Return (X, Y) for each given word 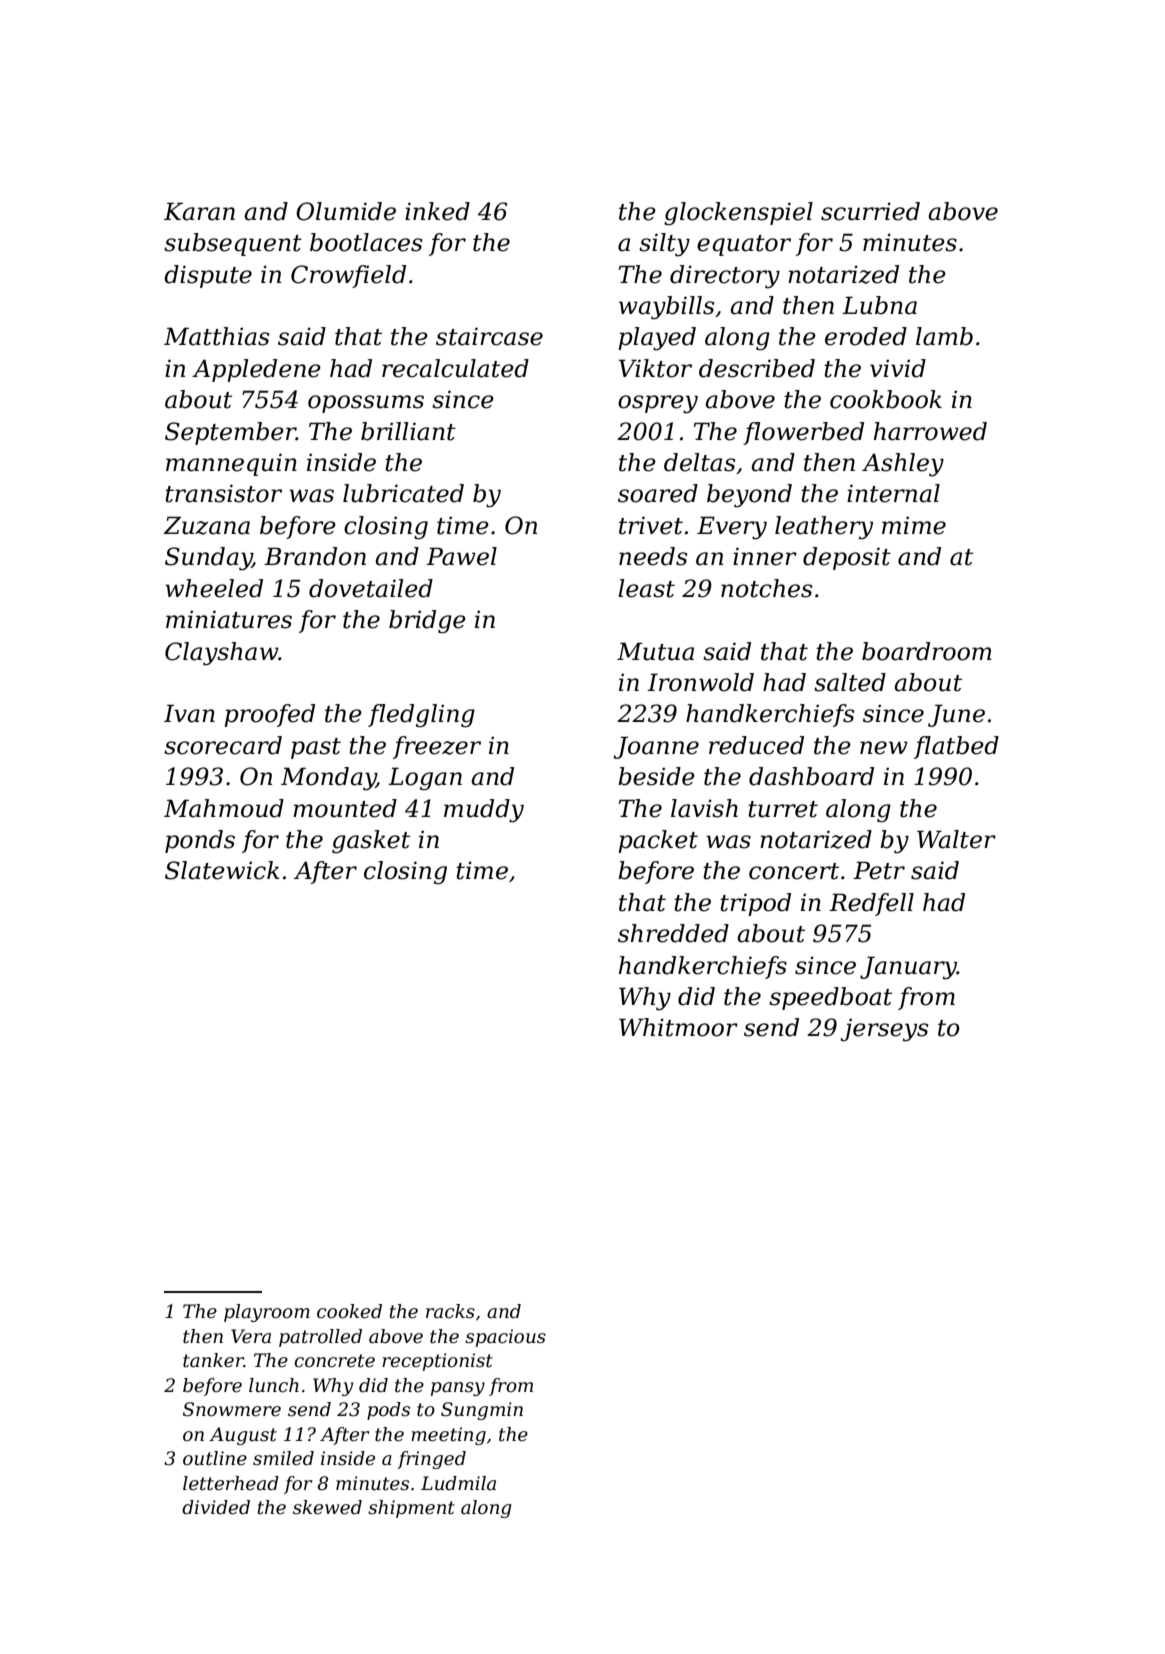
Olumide (346, 211)
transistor (223, 493)
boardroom (927, 651)
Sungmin (482, 1411)
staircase (489, 336)
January (908, 968)
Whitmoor (678, 1027)
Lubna (879, 305)
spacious (505, 1338)
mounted (345, 808)
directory (725, 277)
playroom (267, 1313)
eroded (866, 336)
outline (215, 1458)
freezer (437, 747)
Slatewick (222, 870)
